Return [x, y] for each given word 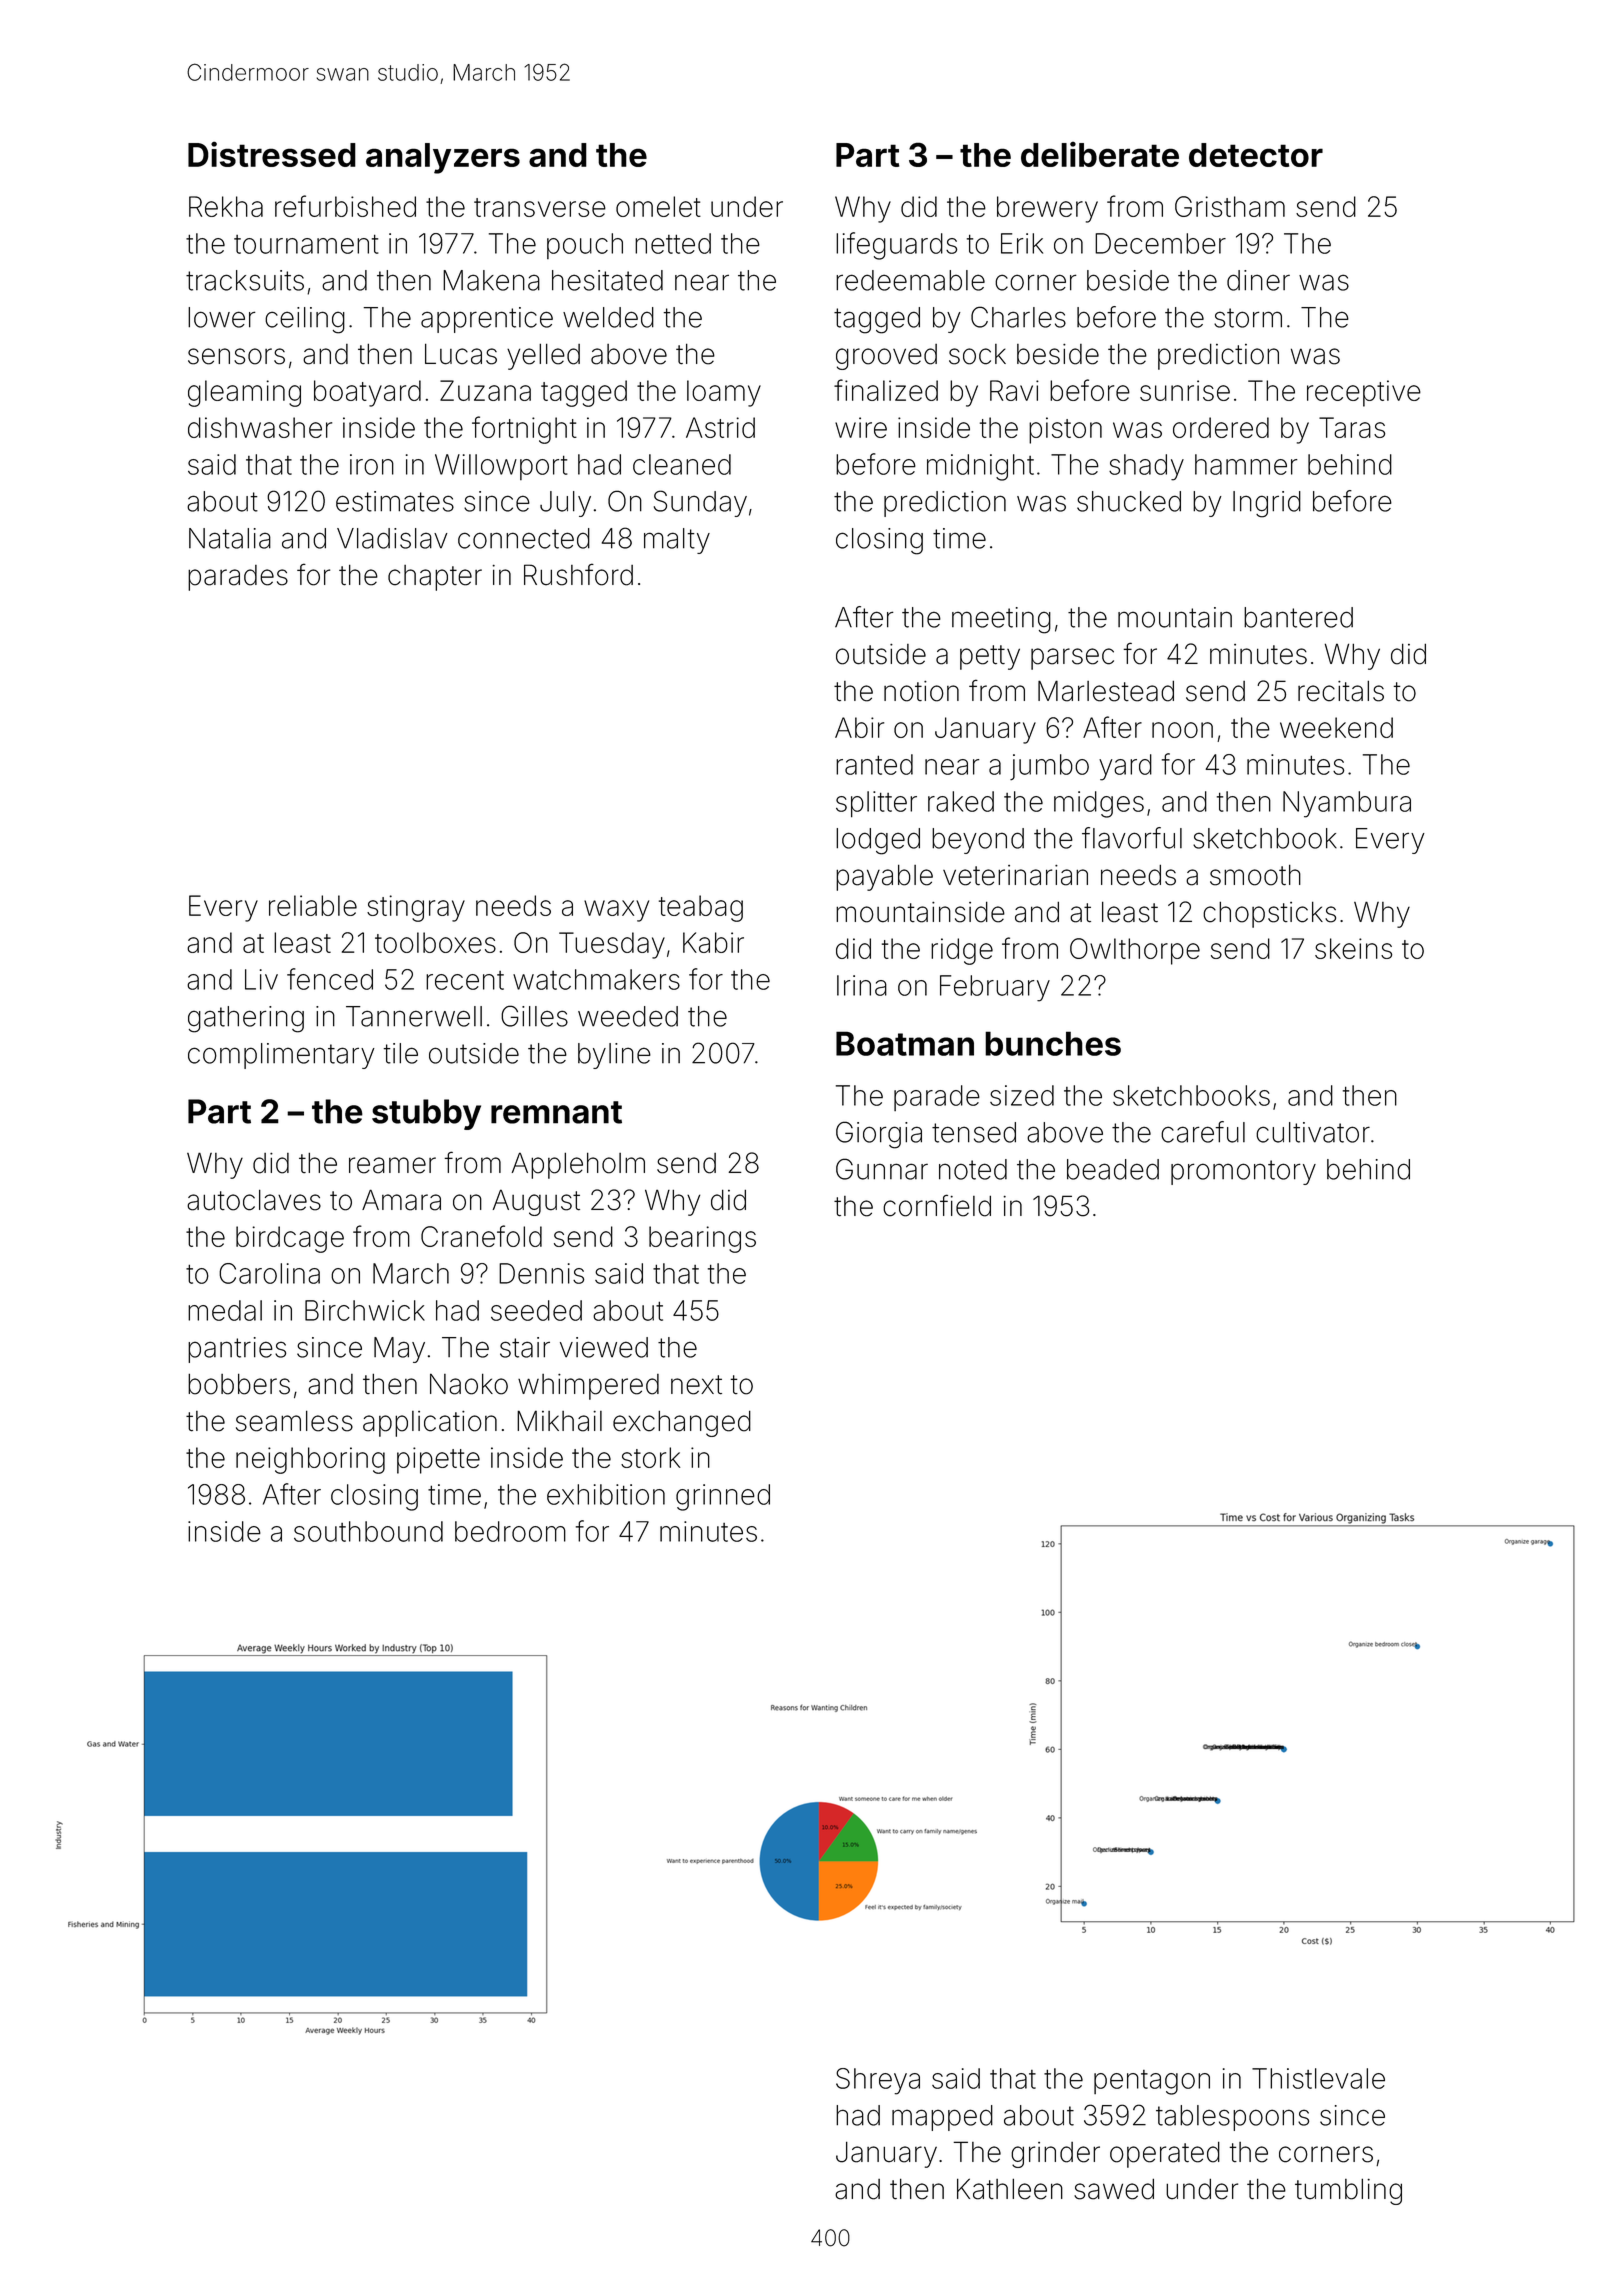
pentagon [1152, 2082]
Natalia [230, 538]
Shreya [878, 2081]
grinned [723, 1497]
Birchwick [365, 1310]
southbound [368, 1531]
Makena [491, 280]
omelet [658, 206]
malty [677, 541]
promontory [1243, 1172]
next [696, 1385]
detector [1256, 155]
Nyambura [1347, 804]
